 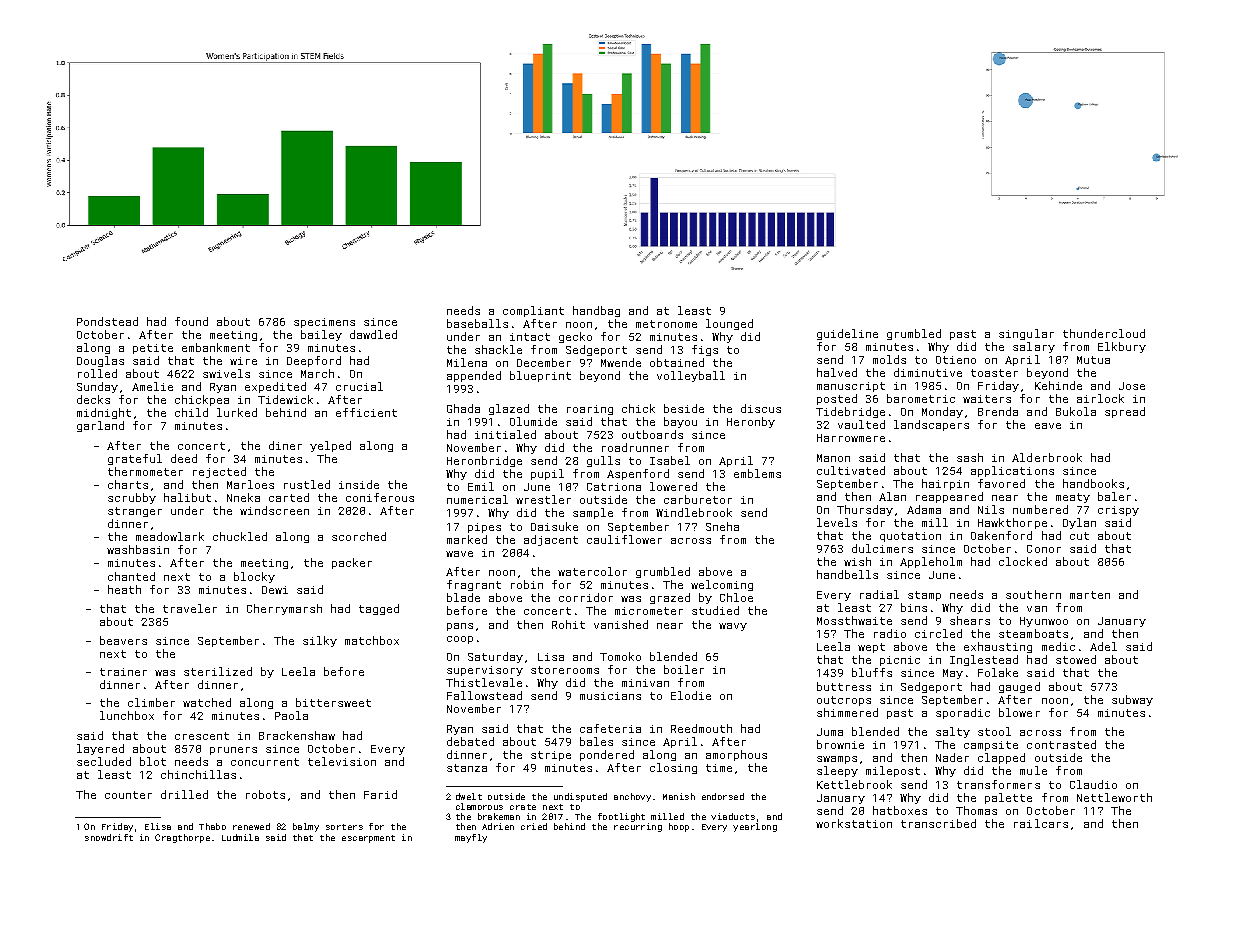 I want to click on Manish, so click(x=679, y=796).
